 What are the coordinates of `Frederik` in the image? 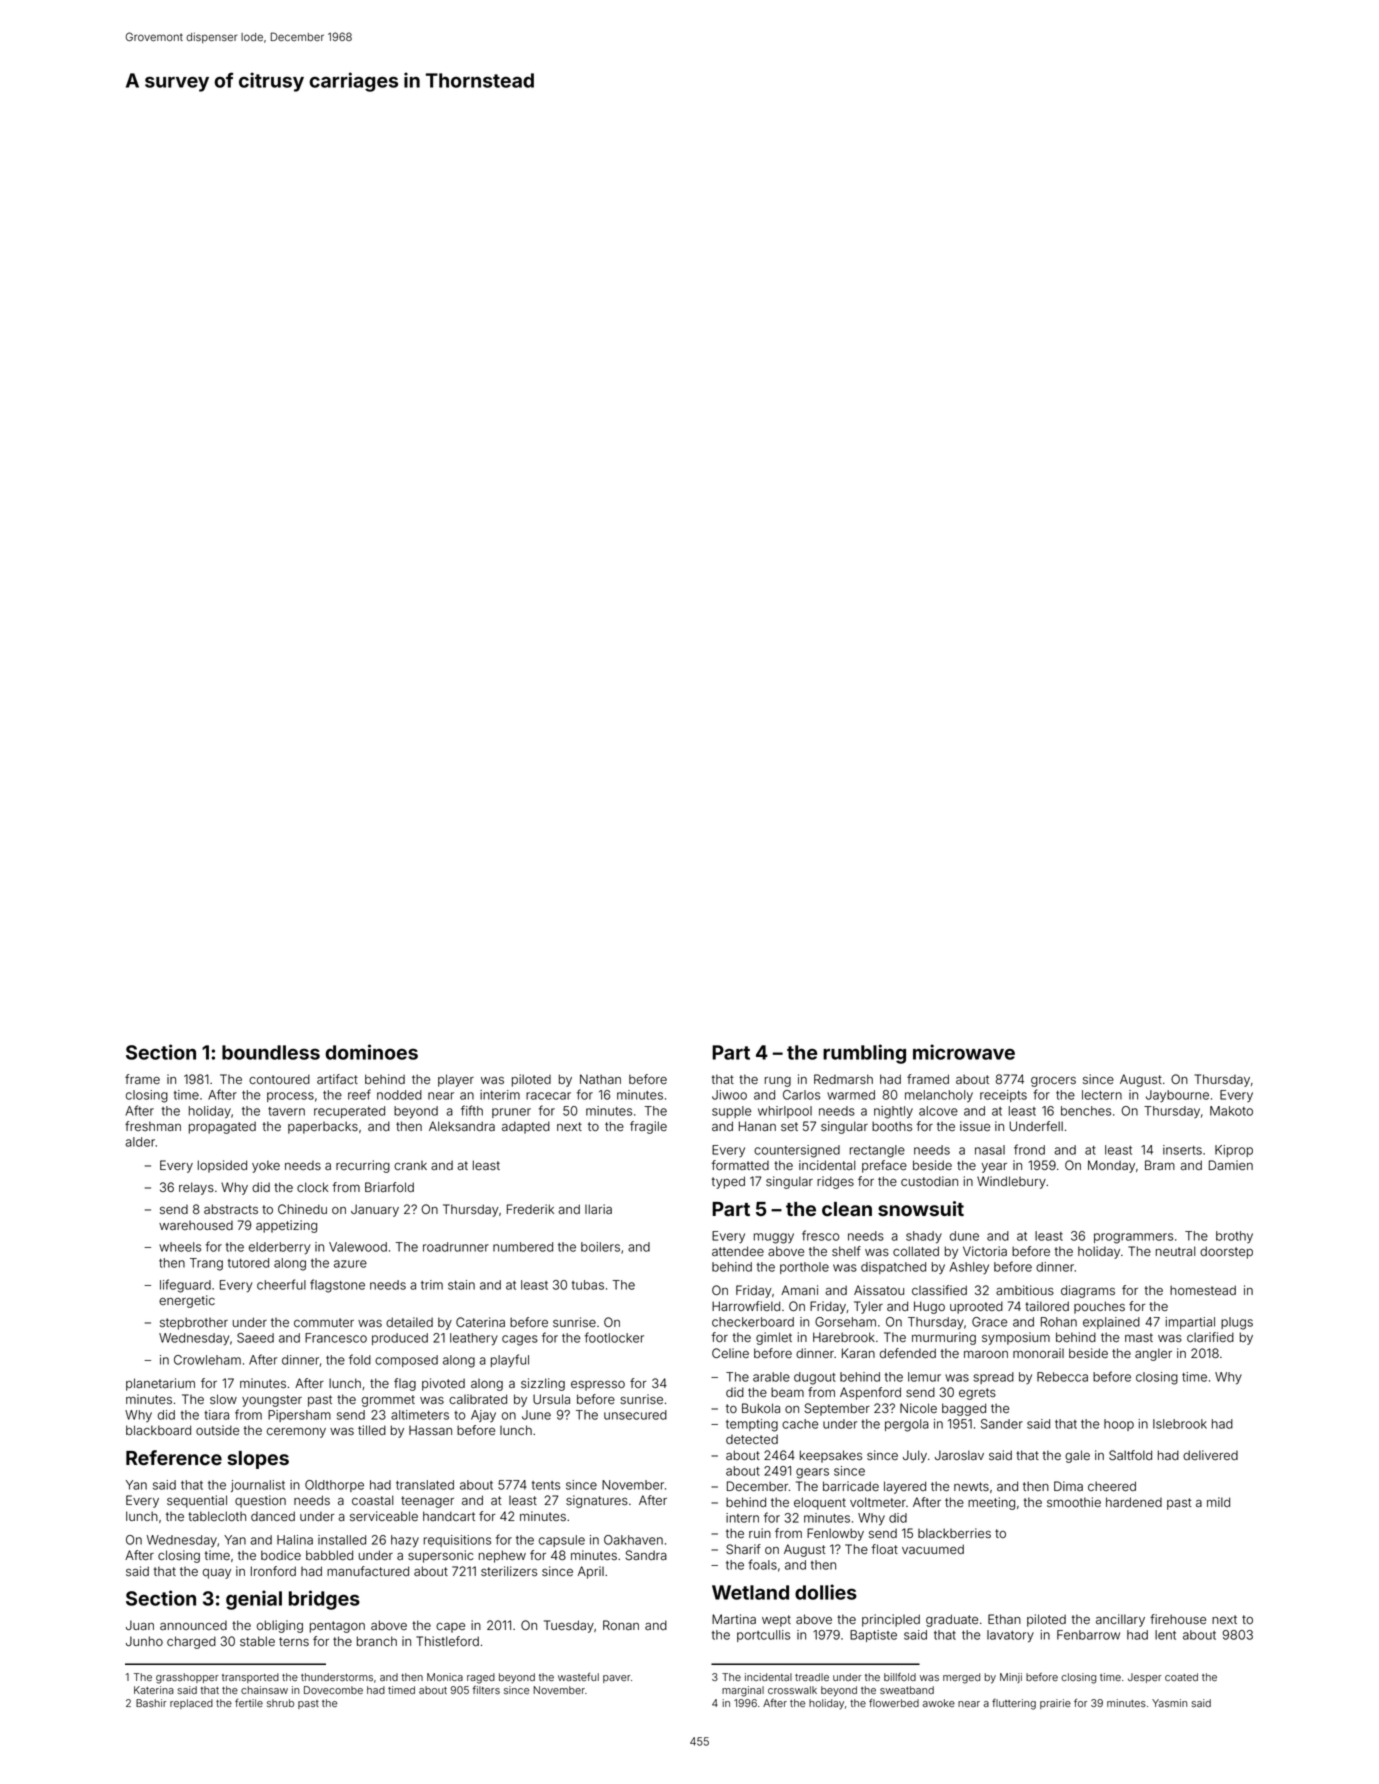 It's located at (530, 1209).
